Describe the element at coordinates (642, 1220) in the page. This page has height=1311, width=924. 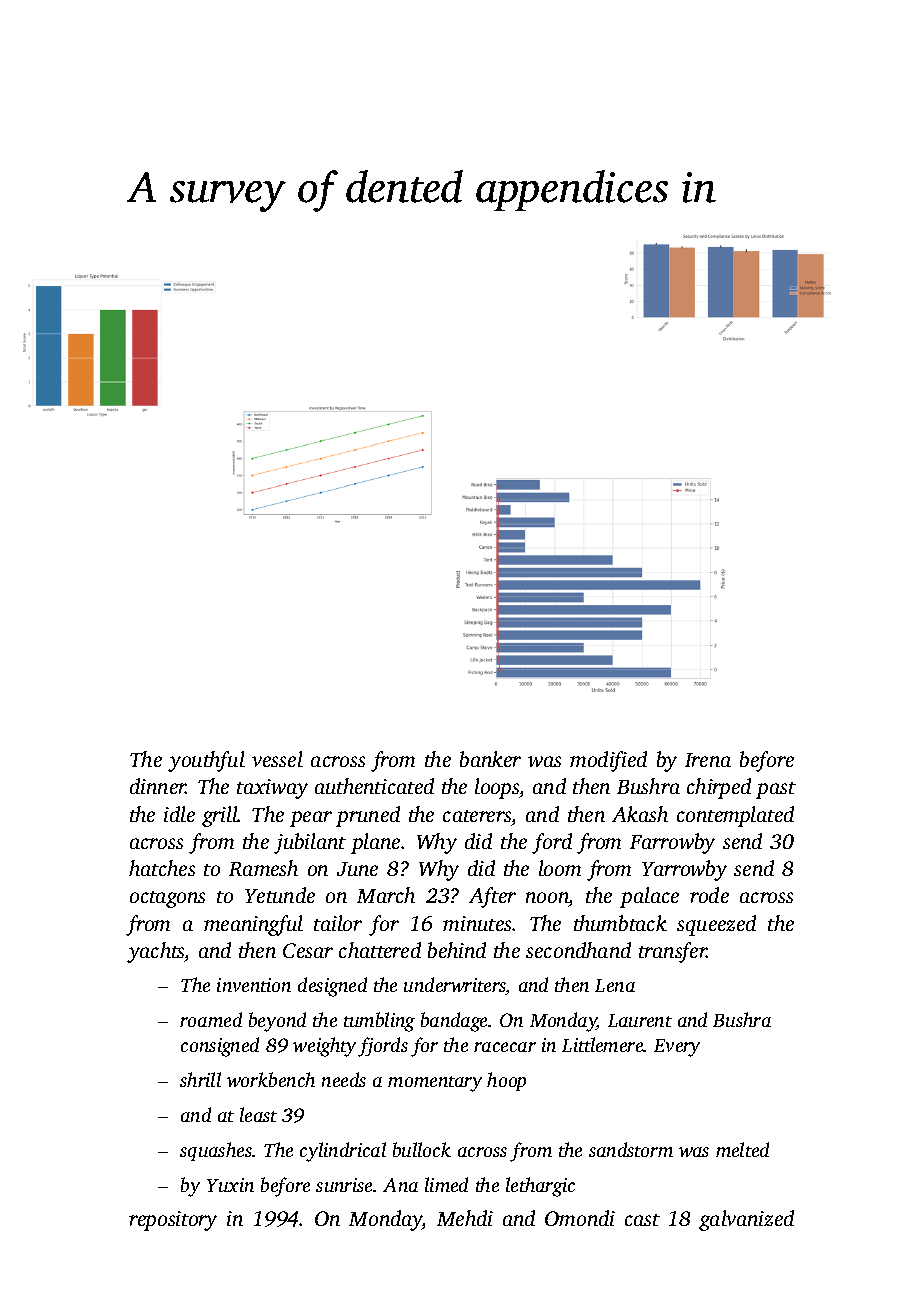
I see `cast` at that location.
